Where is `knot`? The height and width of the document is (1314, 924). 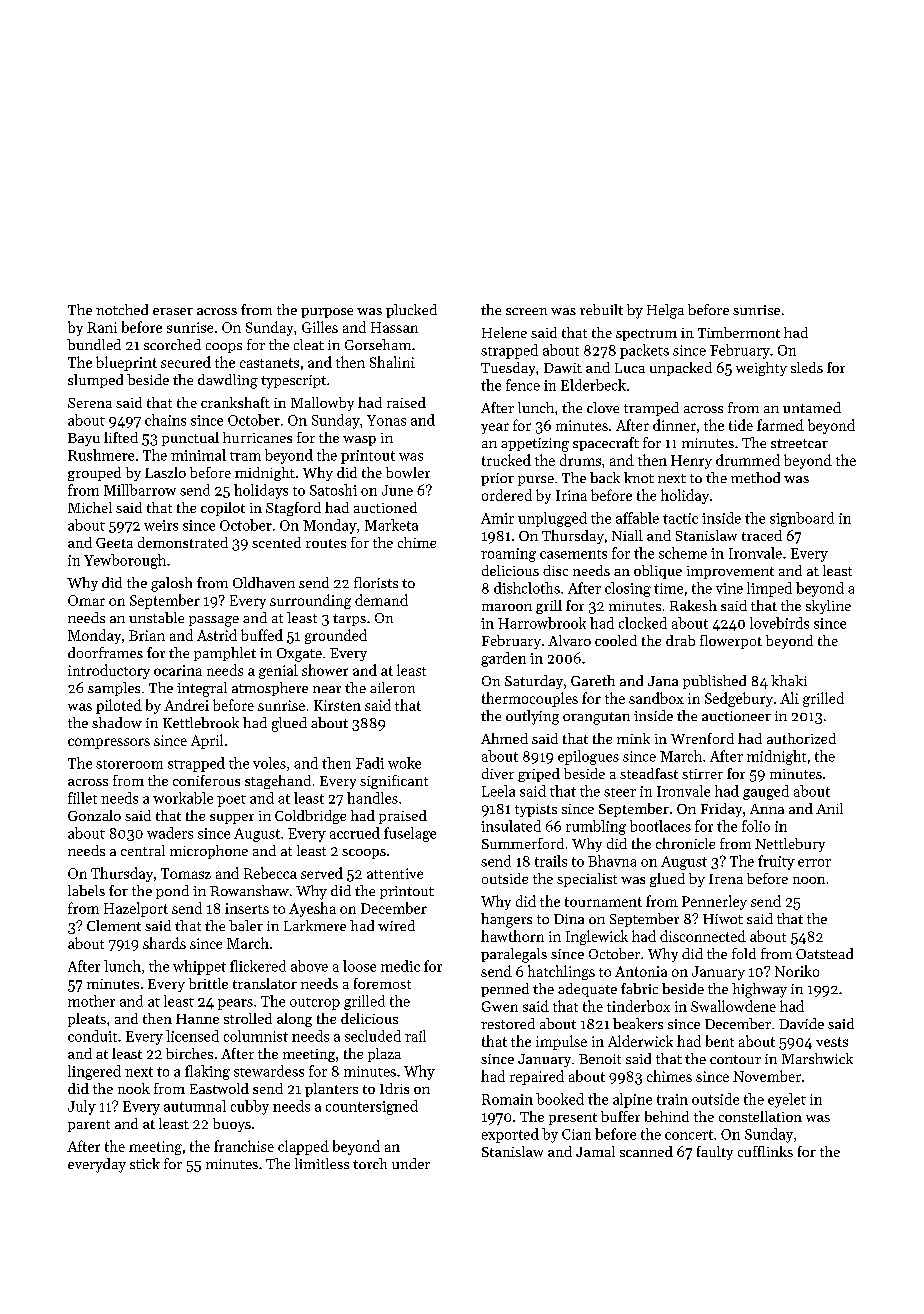 knot is located at coordinates (639, 477).
